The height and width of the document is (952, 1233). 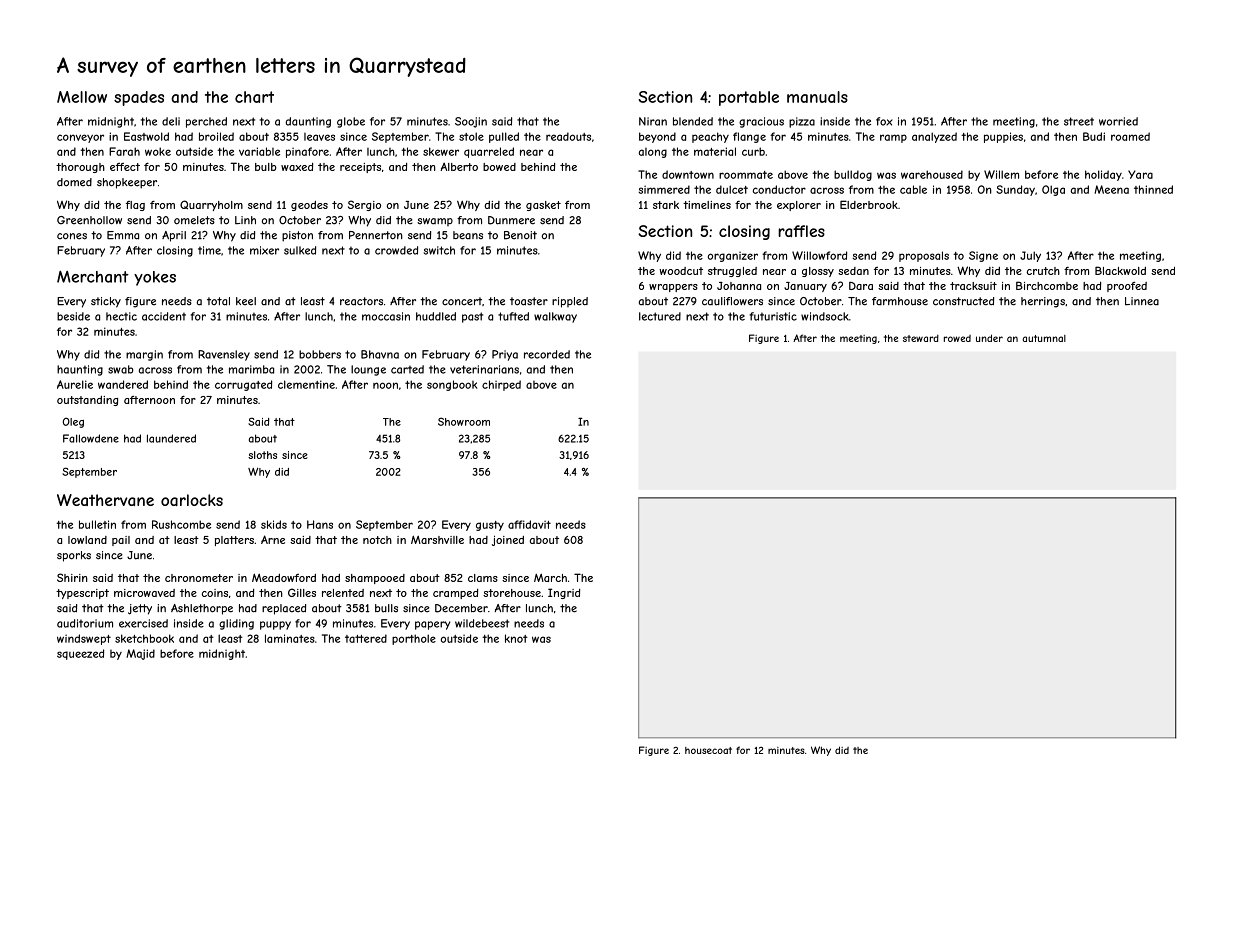 What do you see at coordinates (1118, 121) in the document?
I see `worried` at bounding box center [1118, 121].
